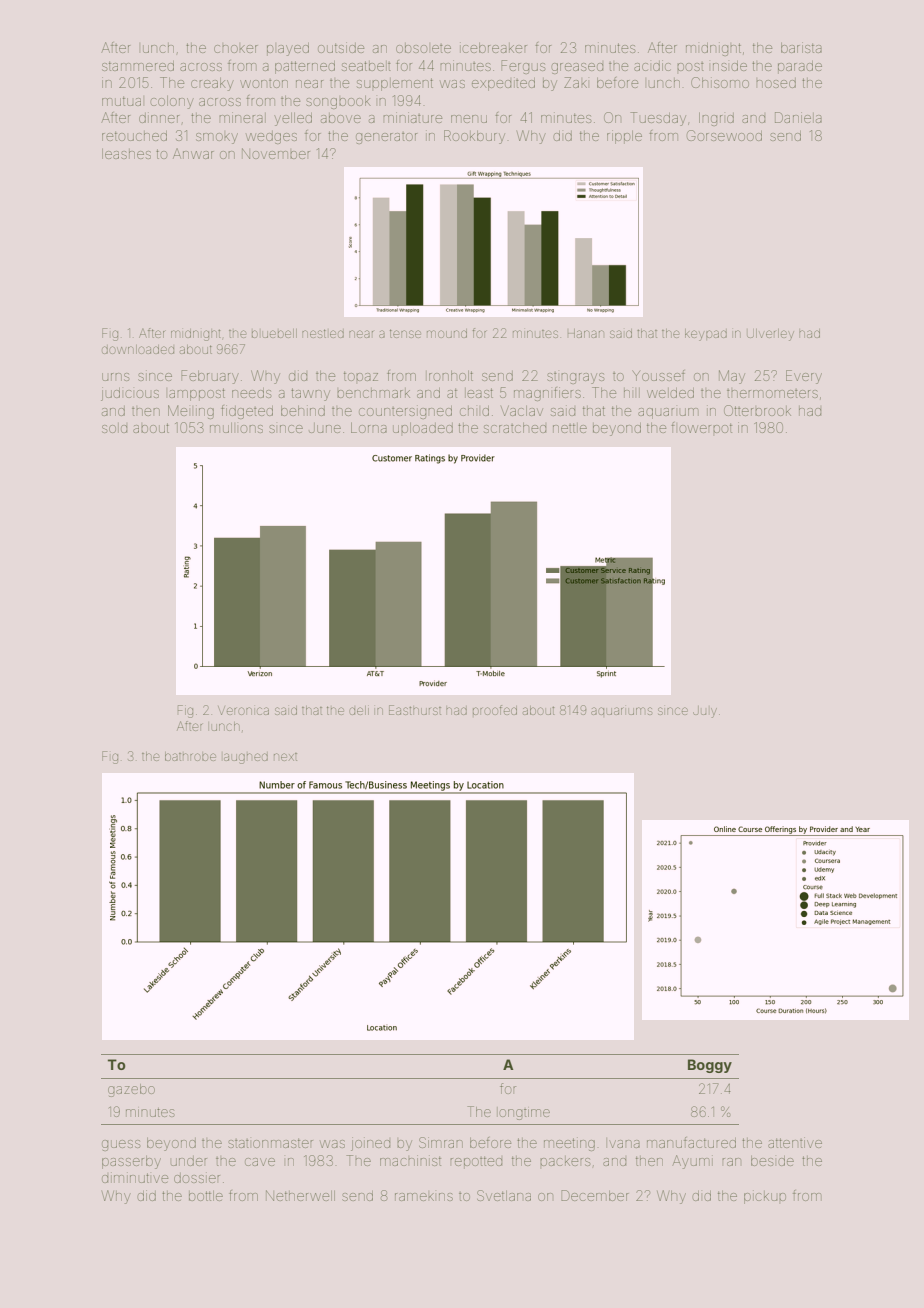  What do you see at coordinates (504, 1195) in the image?
I see `Svetlana` at bounding box center [504, 1195].
